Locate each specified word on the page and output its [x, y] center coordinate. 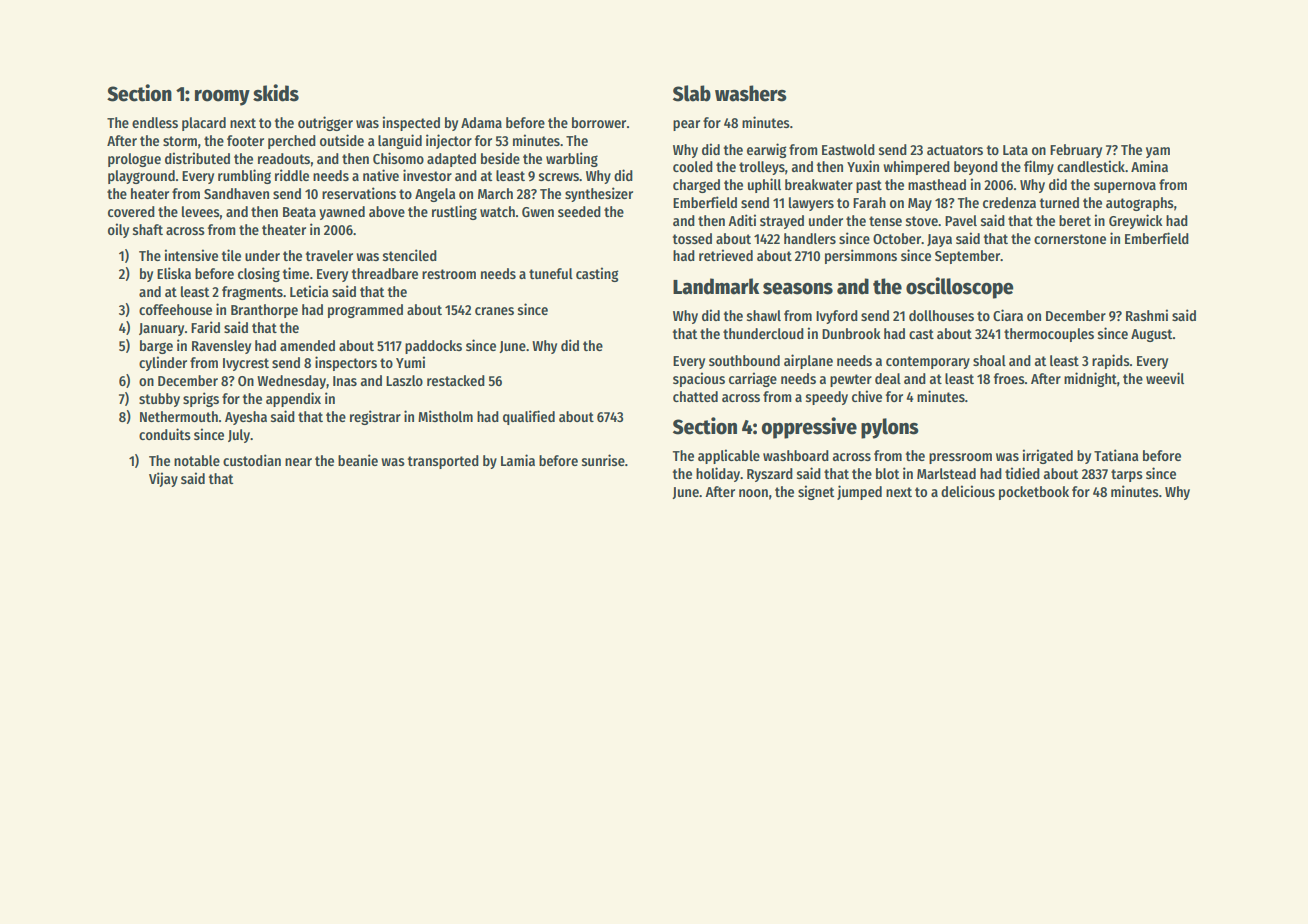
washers [751, 93]
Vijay [163, 479]
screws [559, 177]
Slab [692, 93]
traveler [329, 255]
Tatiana [1116, 455]
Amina [1149, 166]
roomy [222, 98]
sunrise [603, 460]
